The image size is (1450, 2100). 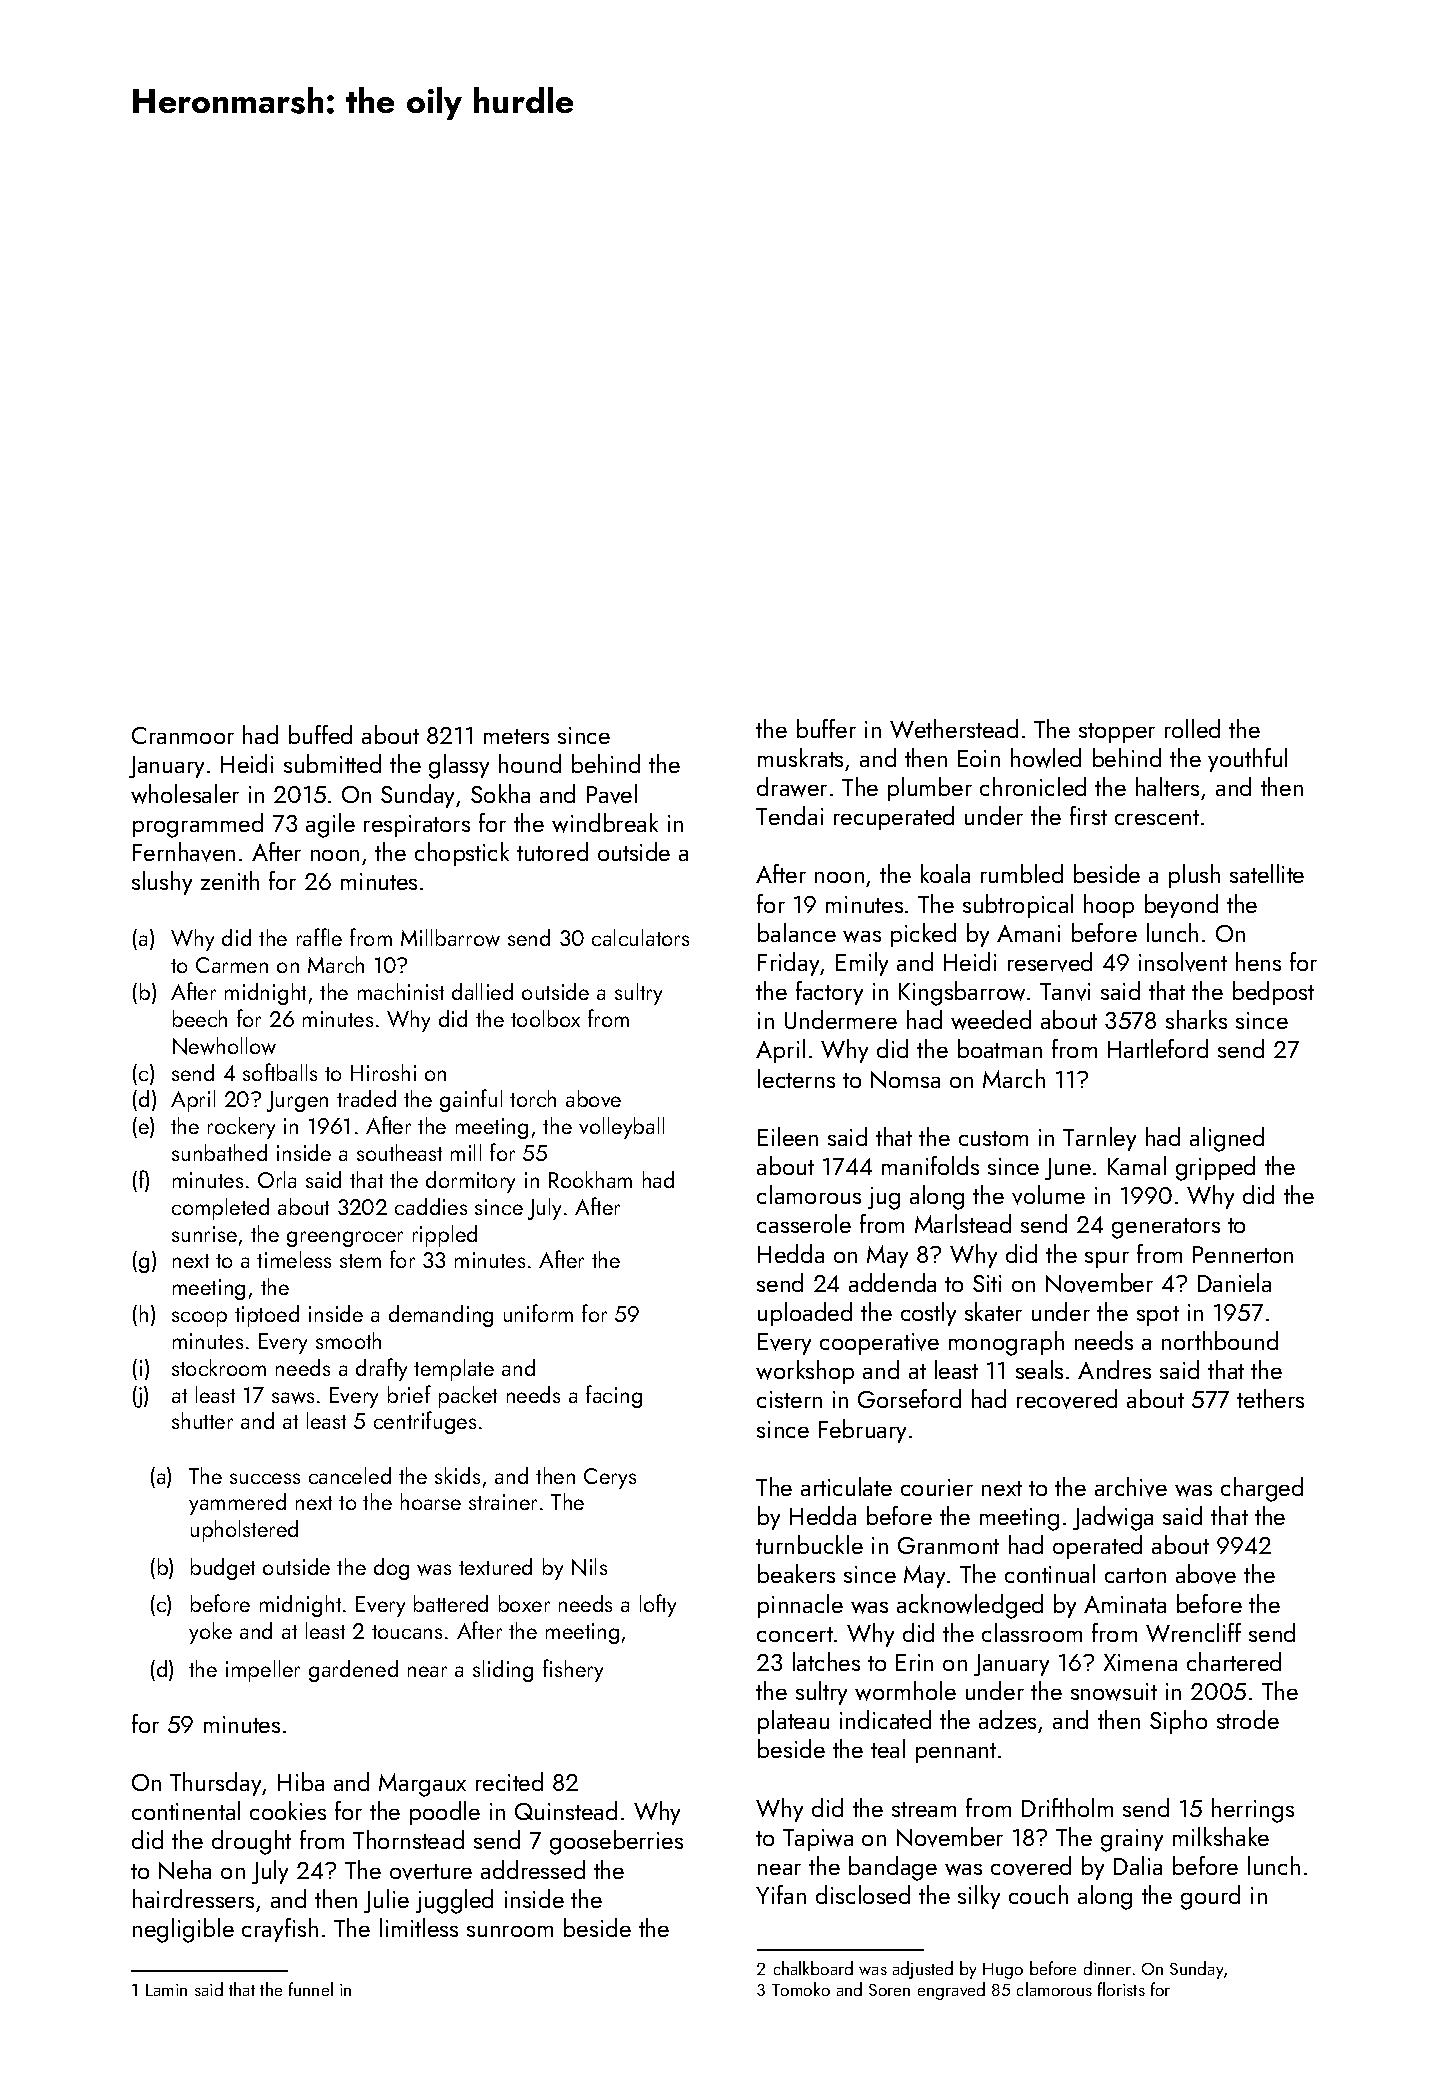 What do you see at coordinates (610, 1478) in the image?
I see `Cerys` at bounding box center [610, 1478].
